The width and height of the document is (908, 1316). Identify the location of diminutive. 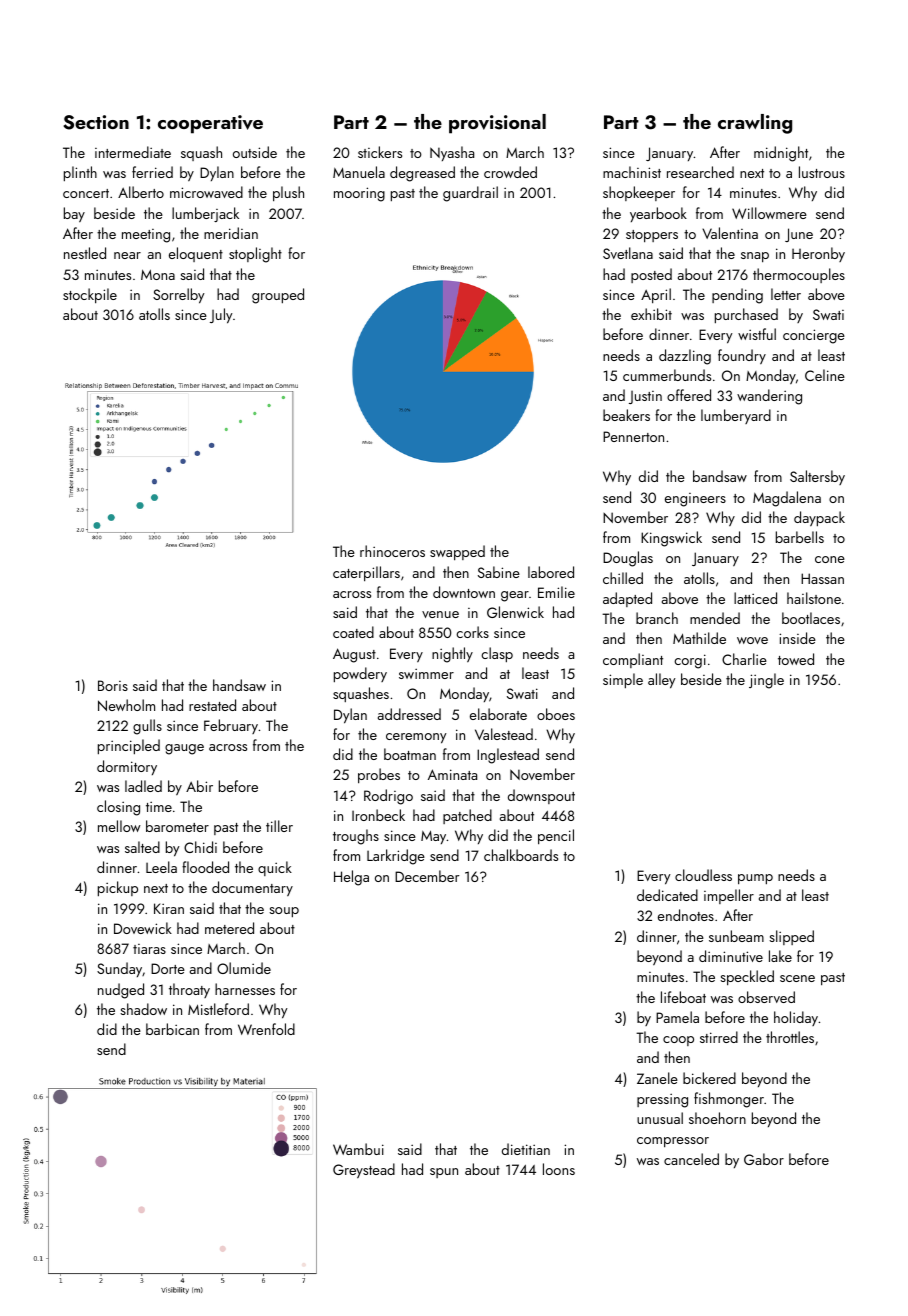
(731, 956).
